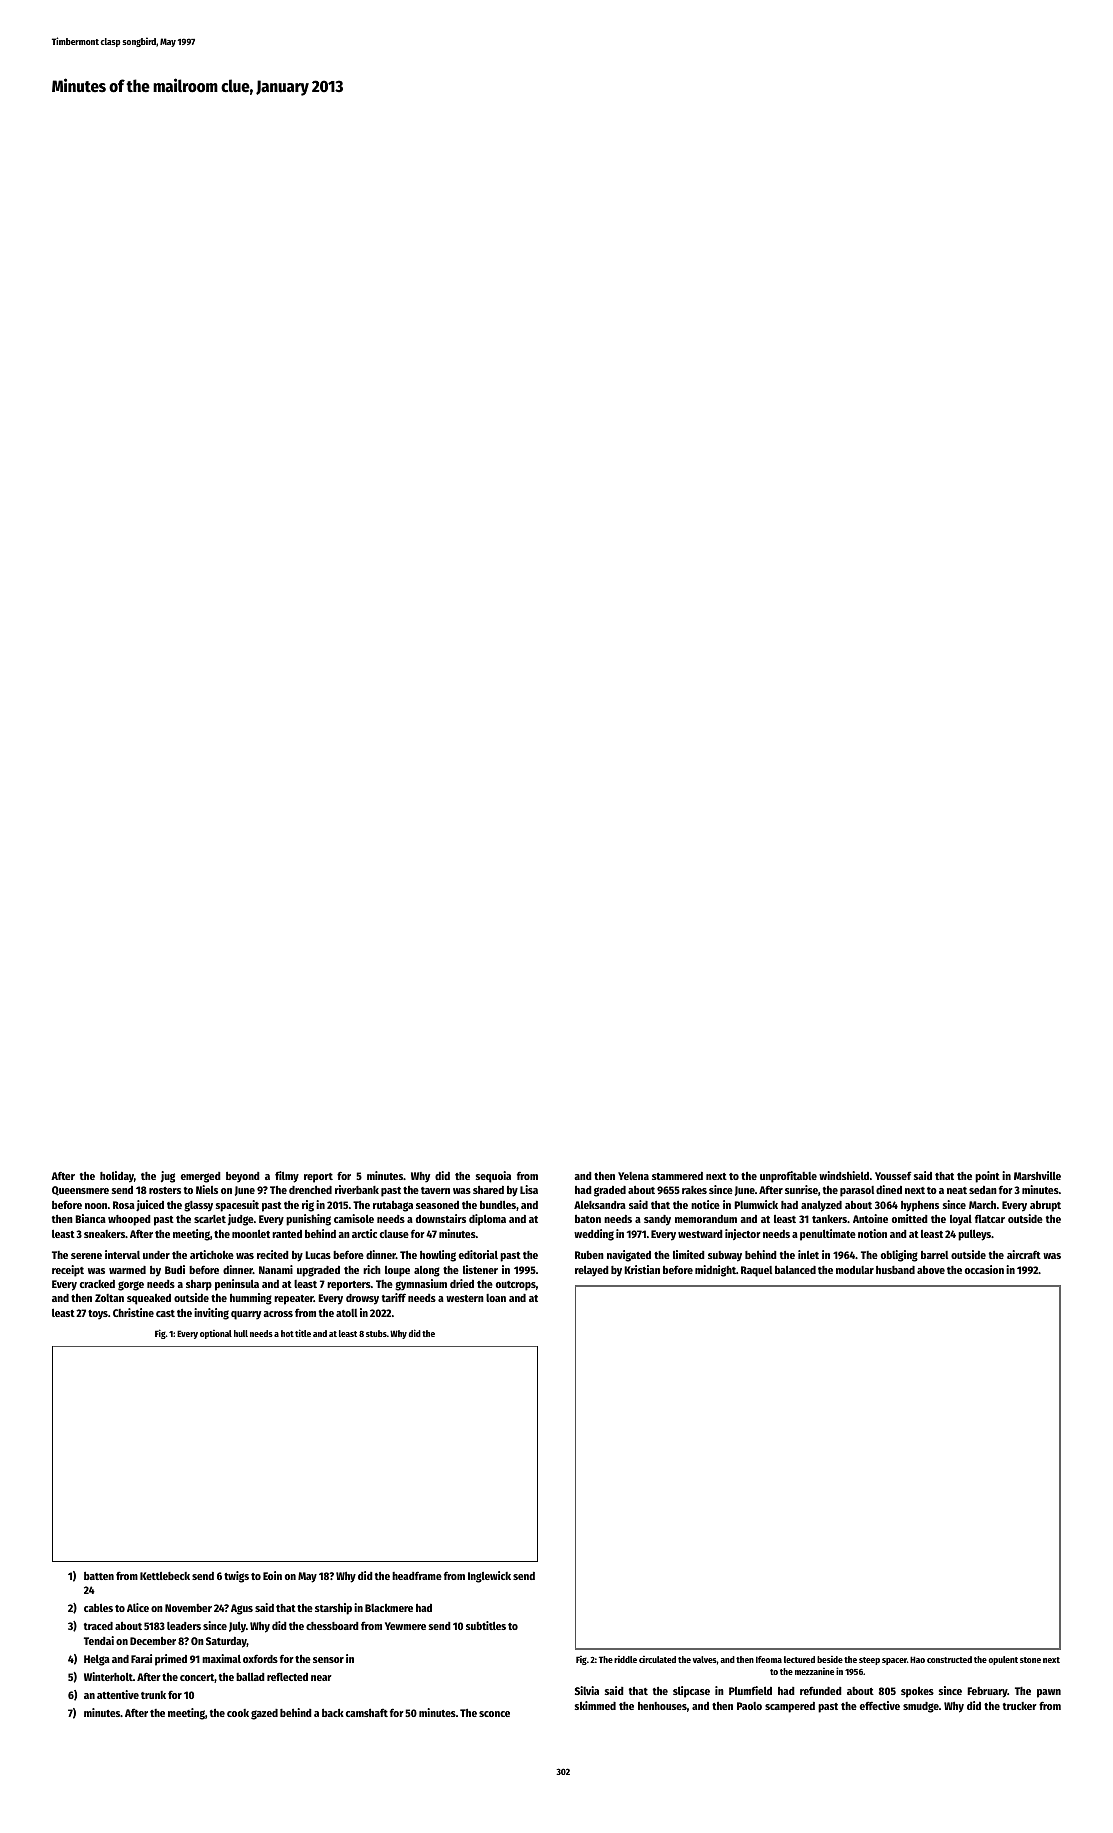  I want to click on headframe, so click(417, 1575).
